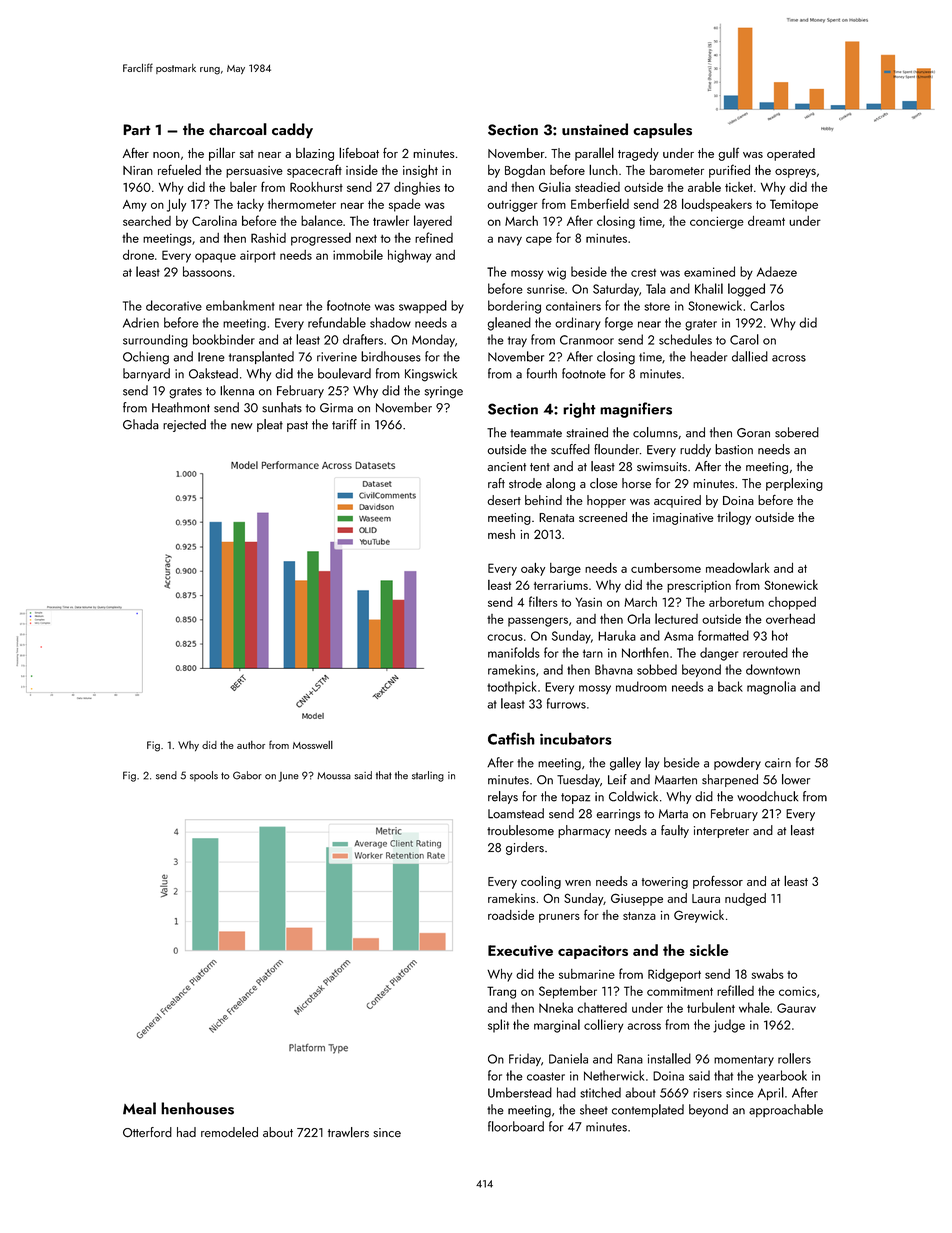 The image size is (952, 1233). What do you see at coordinates (251, 745) in the image?
I see `author` at bounding box center [251, 745].
